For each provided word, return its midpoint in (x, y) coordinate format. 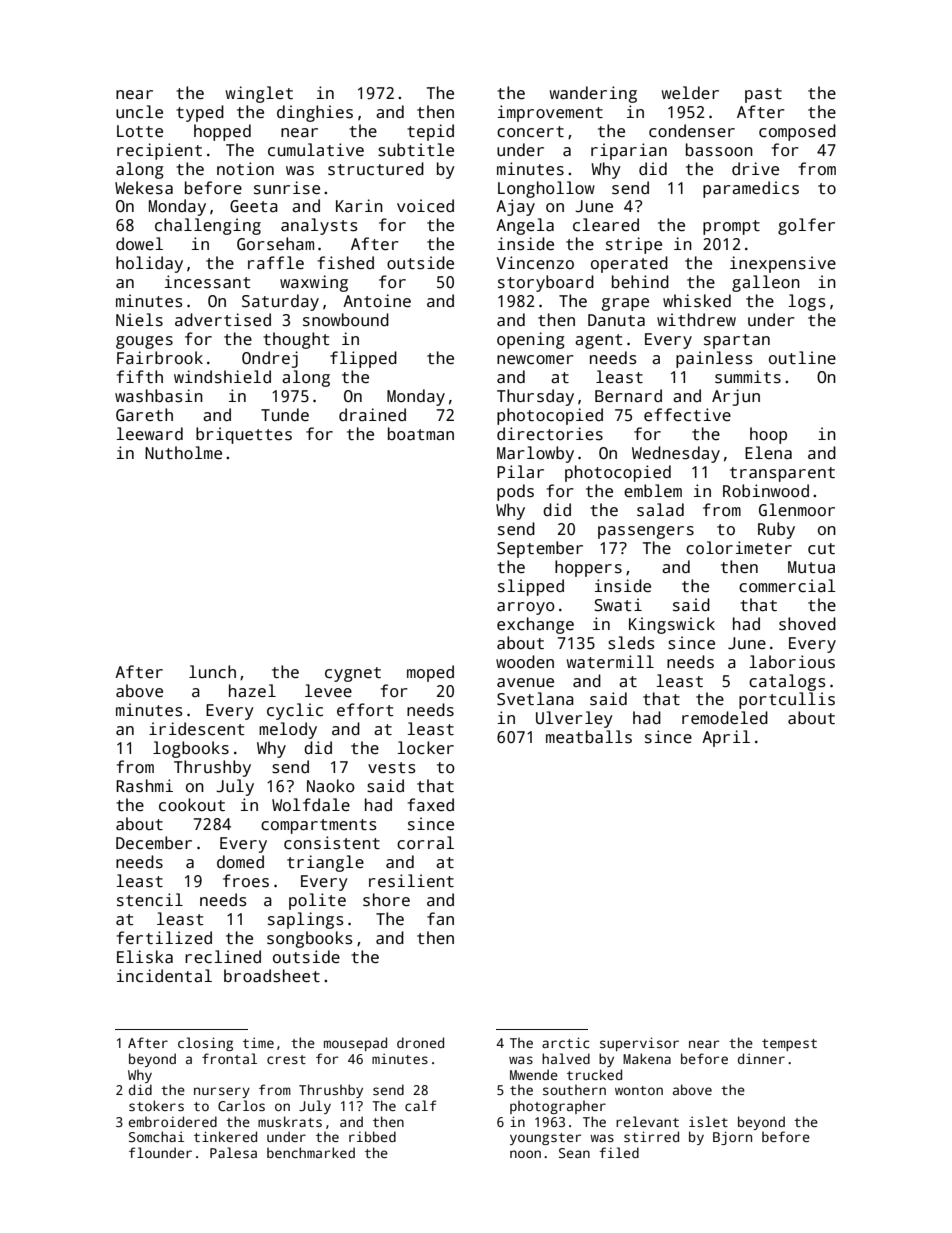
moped (430, 673)
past (763, 95)
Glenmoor (797, 509)
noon (525, 1154)
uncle (139, 112)
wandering (593, 94)
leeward (149, 434)
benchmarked (311, 1152)
